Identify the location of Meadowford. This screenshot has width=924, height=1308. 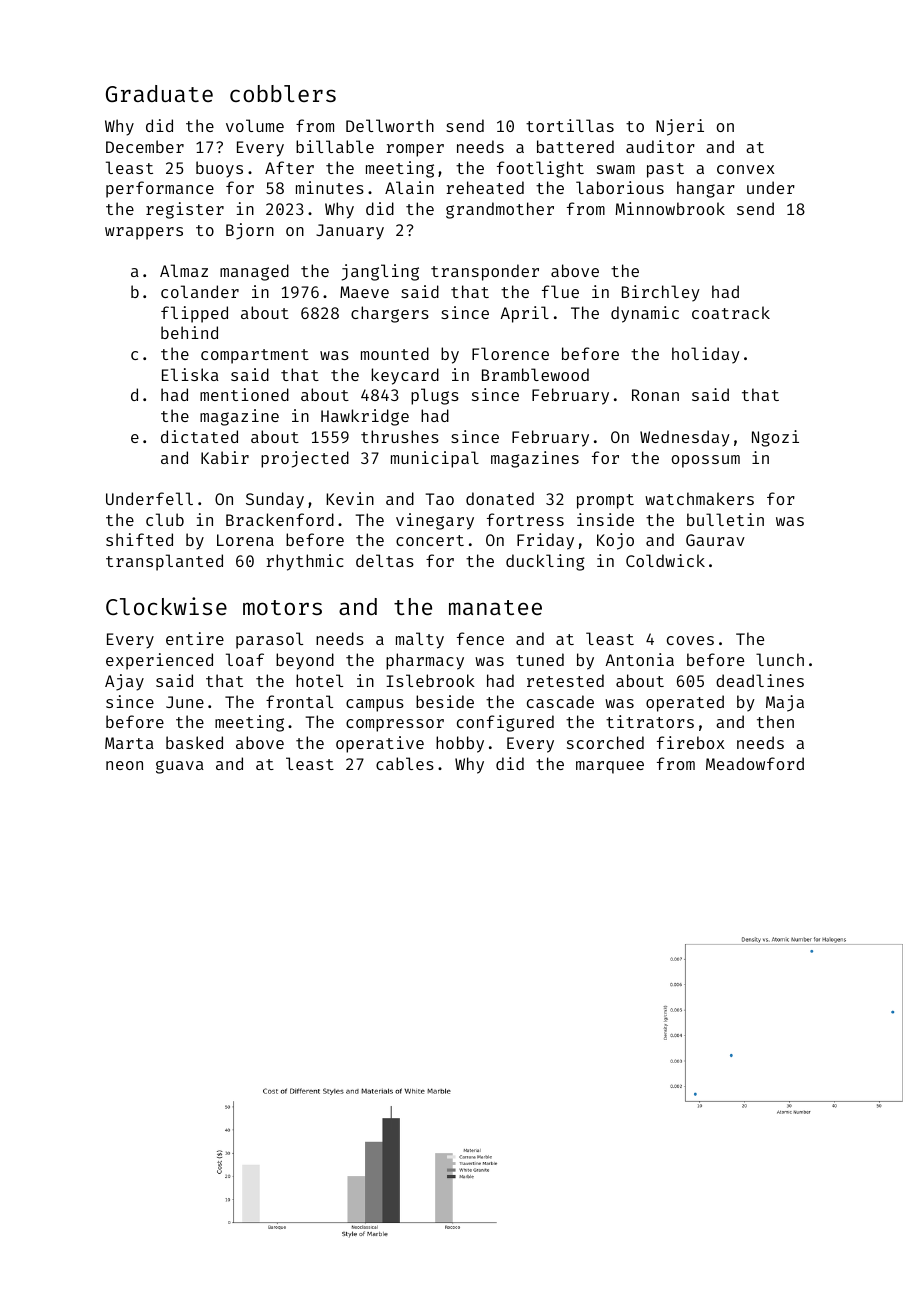
(755, 763).
